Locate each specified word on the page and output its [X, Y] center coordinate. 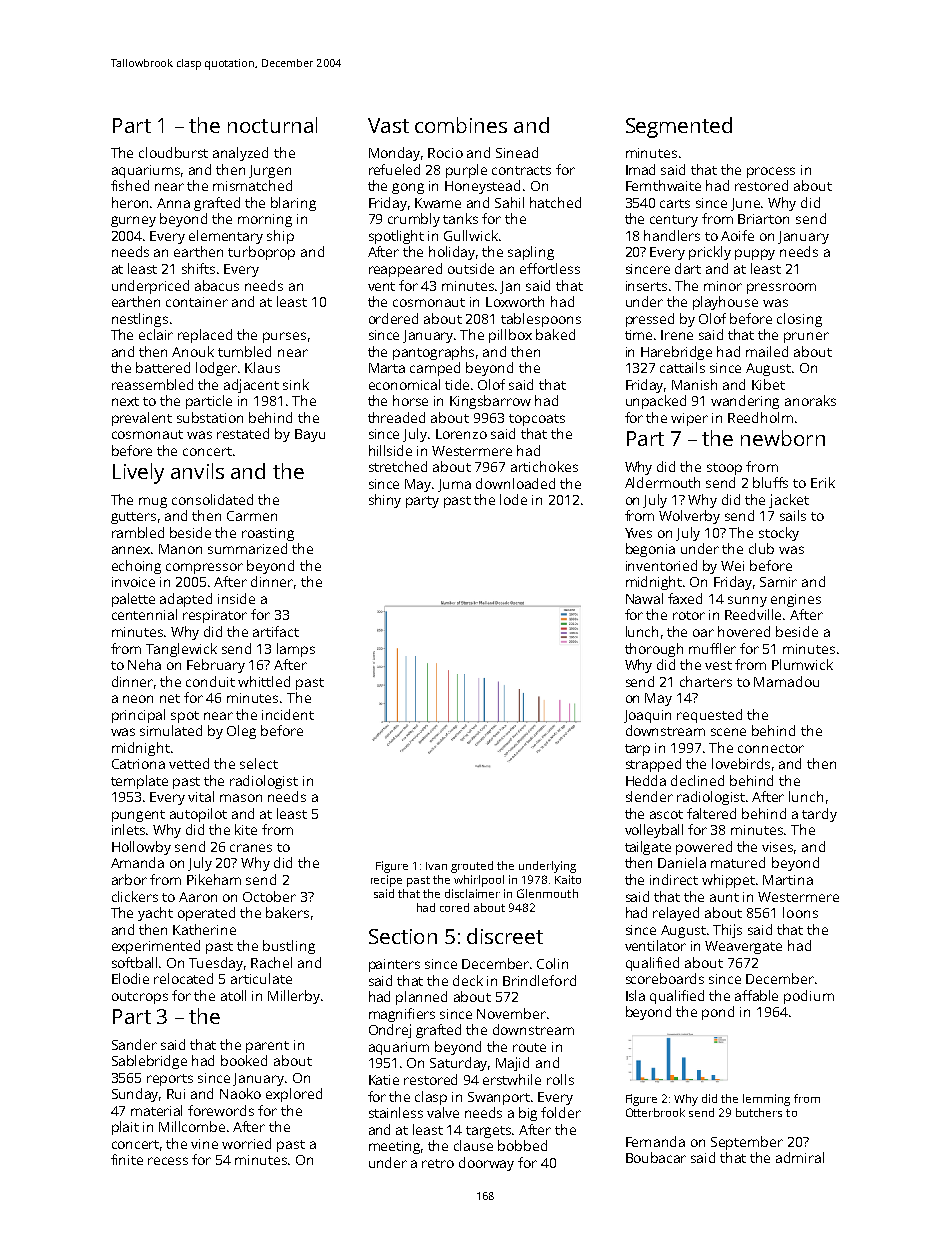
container [197, 302]
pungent [138, 816]
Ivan [436, 866]
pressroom [781, 288]
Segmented [679, 127]
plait [125, 1128]
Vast [388, 125]
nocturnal [272, 125]
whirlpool [479, 881]
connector [771, 748]
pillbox [510, 336]
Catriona [138, 764]
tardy [819, 815]
